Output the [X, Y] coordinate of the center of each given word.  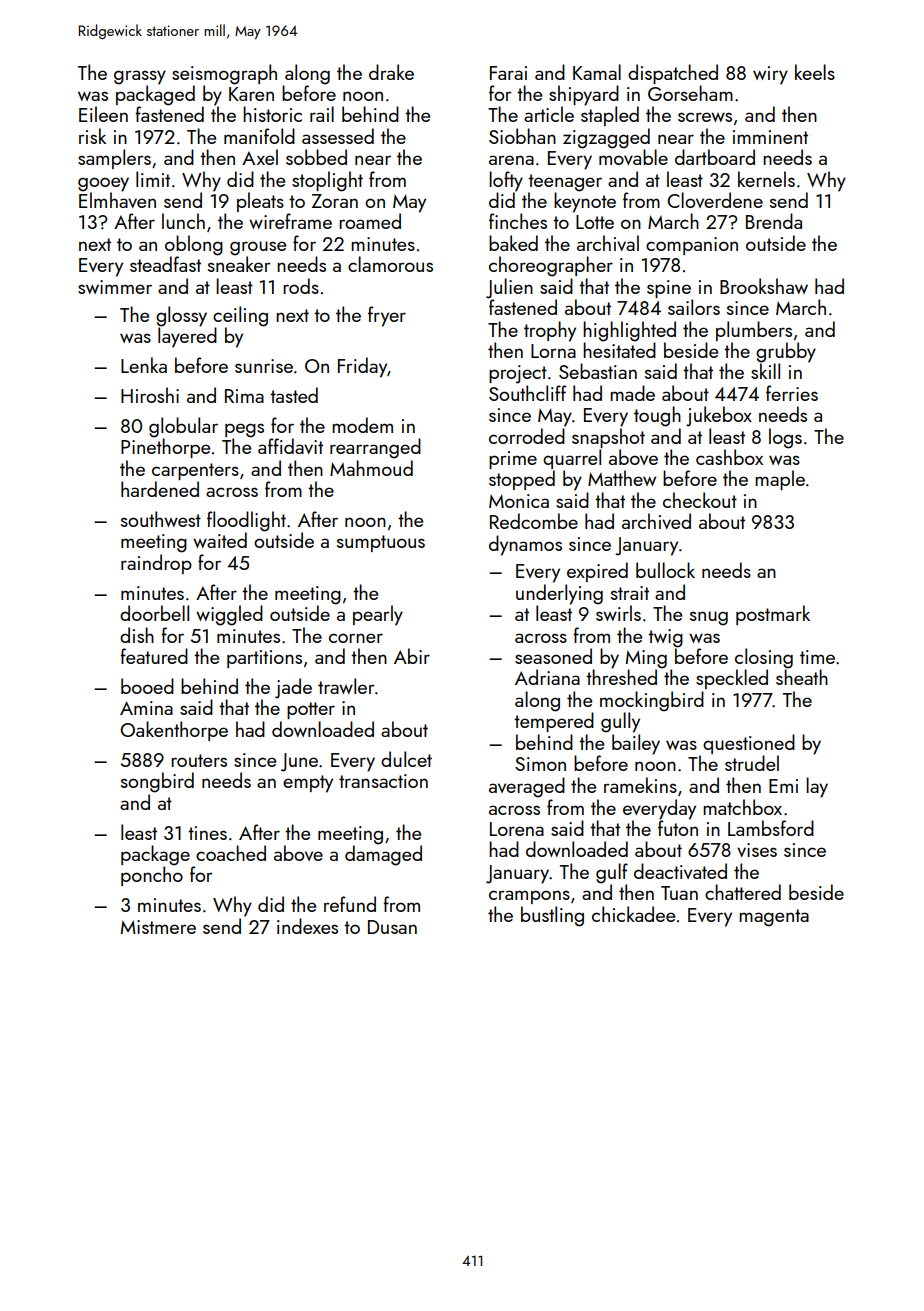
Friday [362, 367]
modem [362, 425]
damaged [383, 855]
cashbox [729, 457]
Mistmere [158, 927]
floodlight [246, 521]
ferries [792, 393]
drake [391, 72]
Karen [251, 94]
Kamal [597, 72]
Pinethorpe [165, 448]
